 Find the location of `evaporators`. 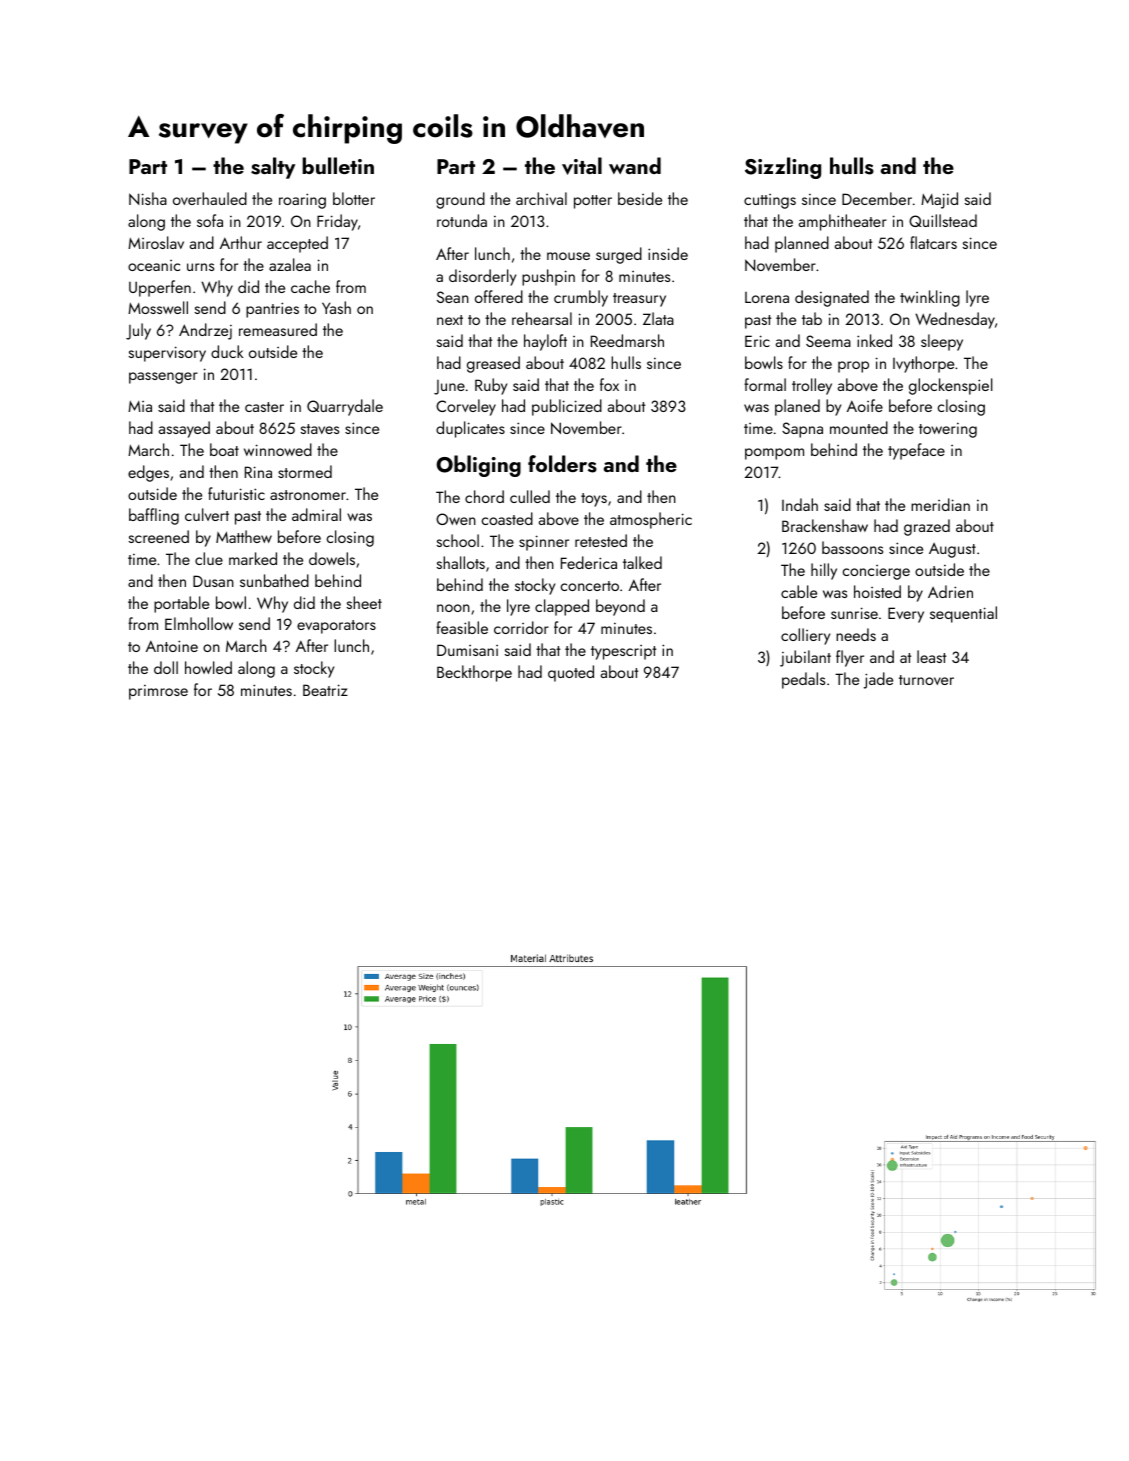

evaporators is located at coordinates (336, 627).
